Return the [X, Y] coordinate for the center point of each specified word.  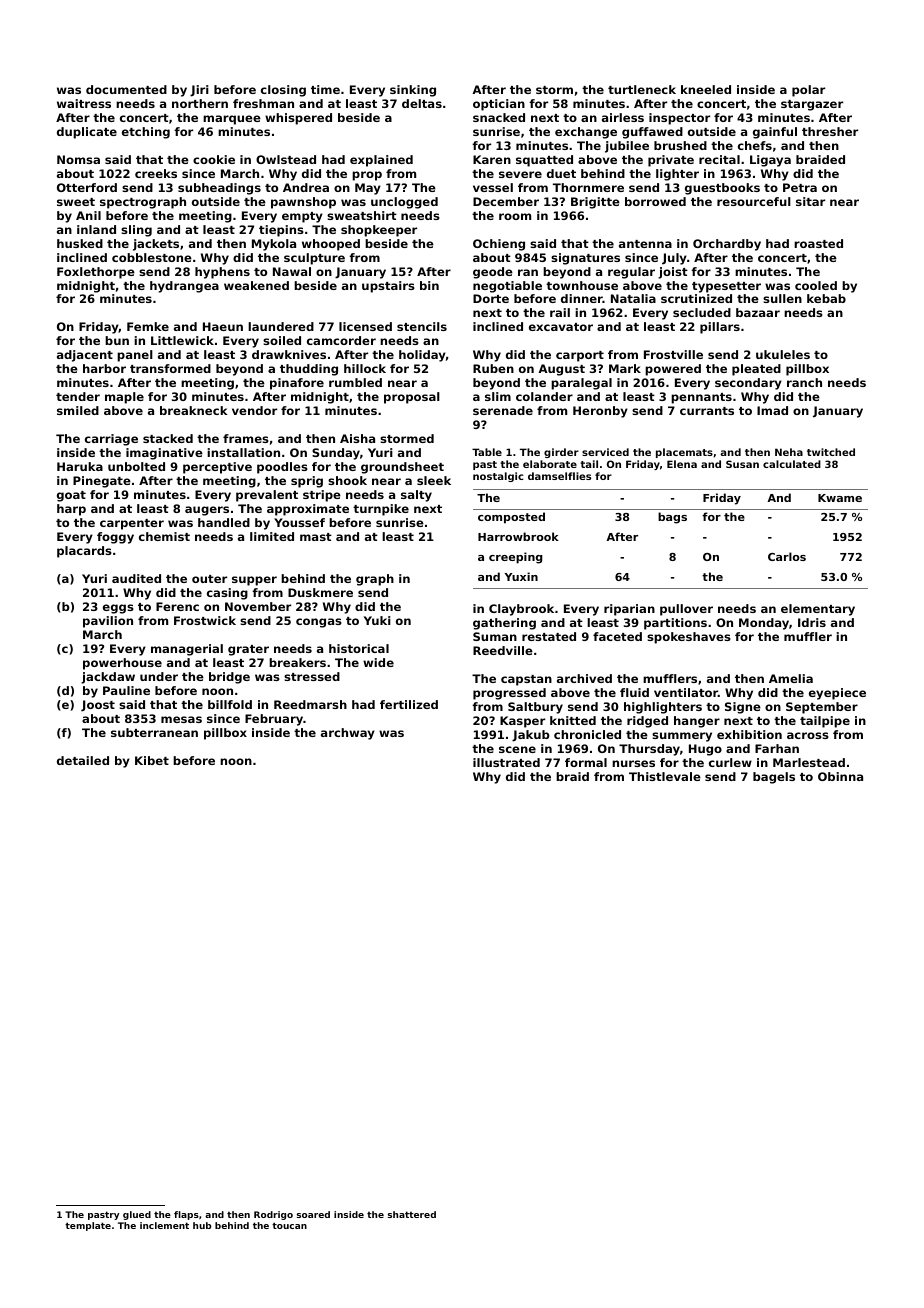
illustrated [506, 762]
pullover [686, 610]
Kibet [152, 760]
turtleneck [642, 89]
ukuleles [783, 354]
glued [137, 1215]
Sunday [336, 454]
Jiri [199, 91]
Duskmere [320, 592]
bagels [774, 778]
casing [227, 594]
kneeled [706, 89]
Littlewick [182, 340]
